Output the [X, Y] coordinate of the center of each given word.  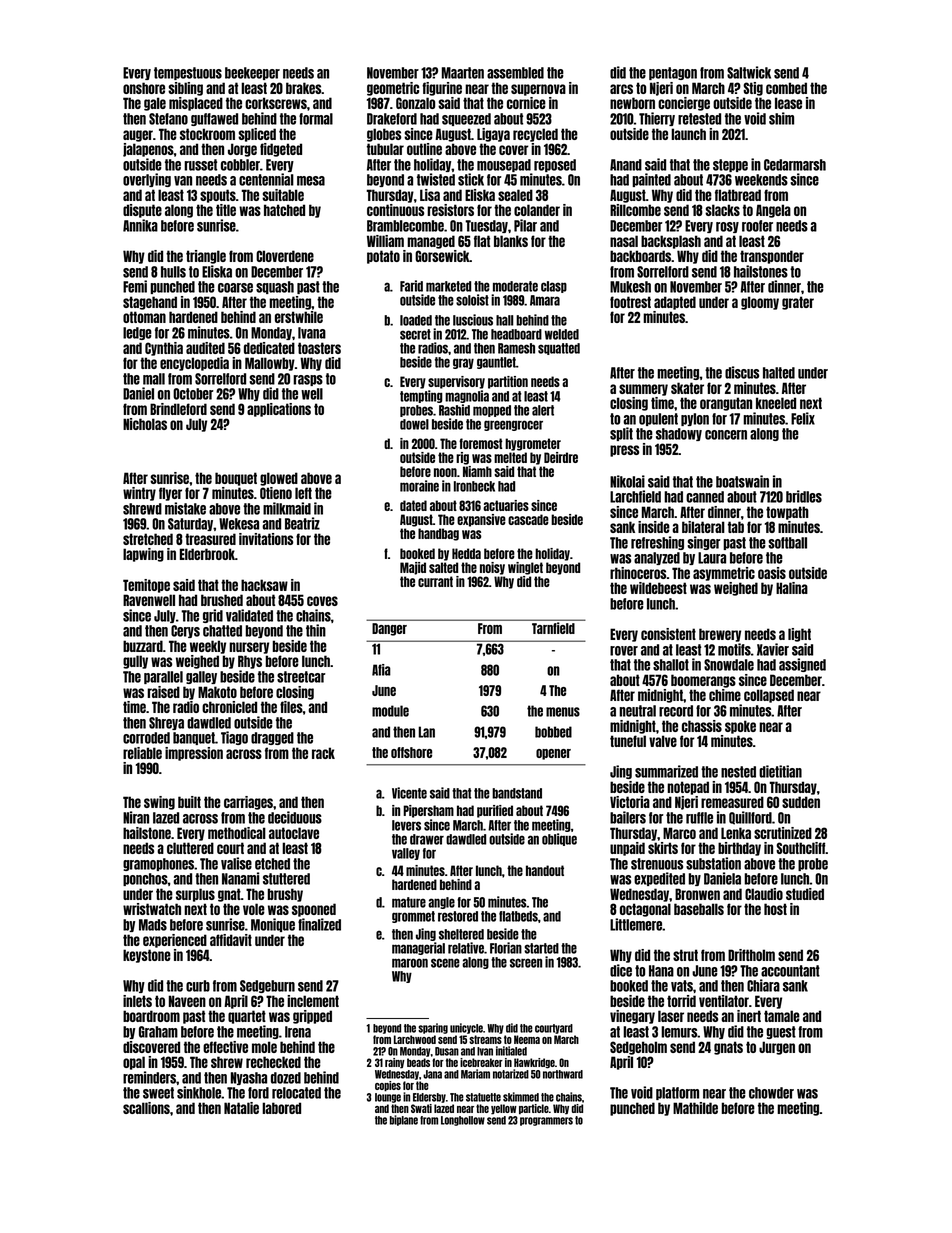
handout [545, 870]
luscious [473, 320]
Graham [158, 1032]
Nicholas [145, 424]
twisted [436, 179]
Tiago [234, 738]
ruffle [699, 818]
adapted [675, 303]
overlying [147, 180]
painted [651, 180]
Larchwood [415, 1039]
